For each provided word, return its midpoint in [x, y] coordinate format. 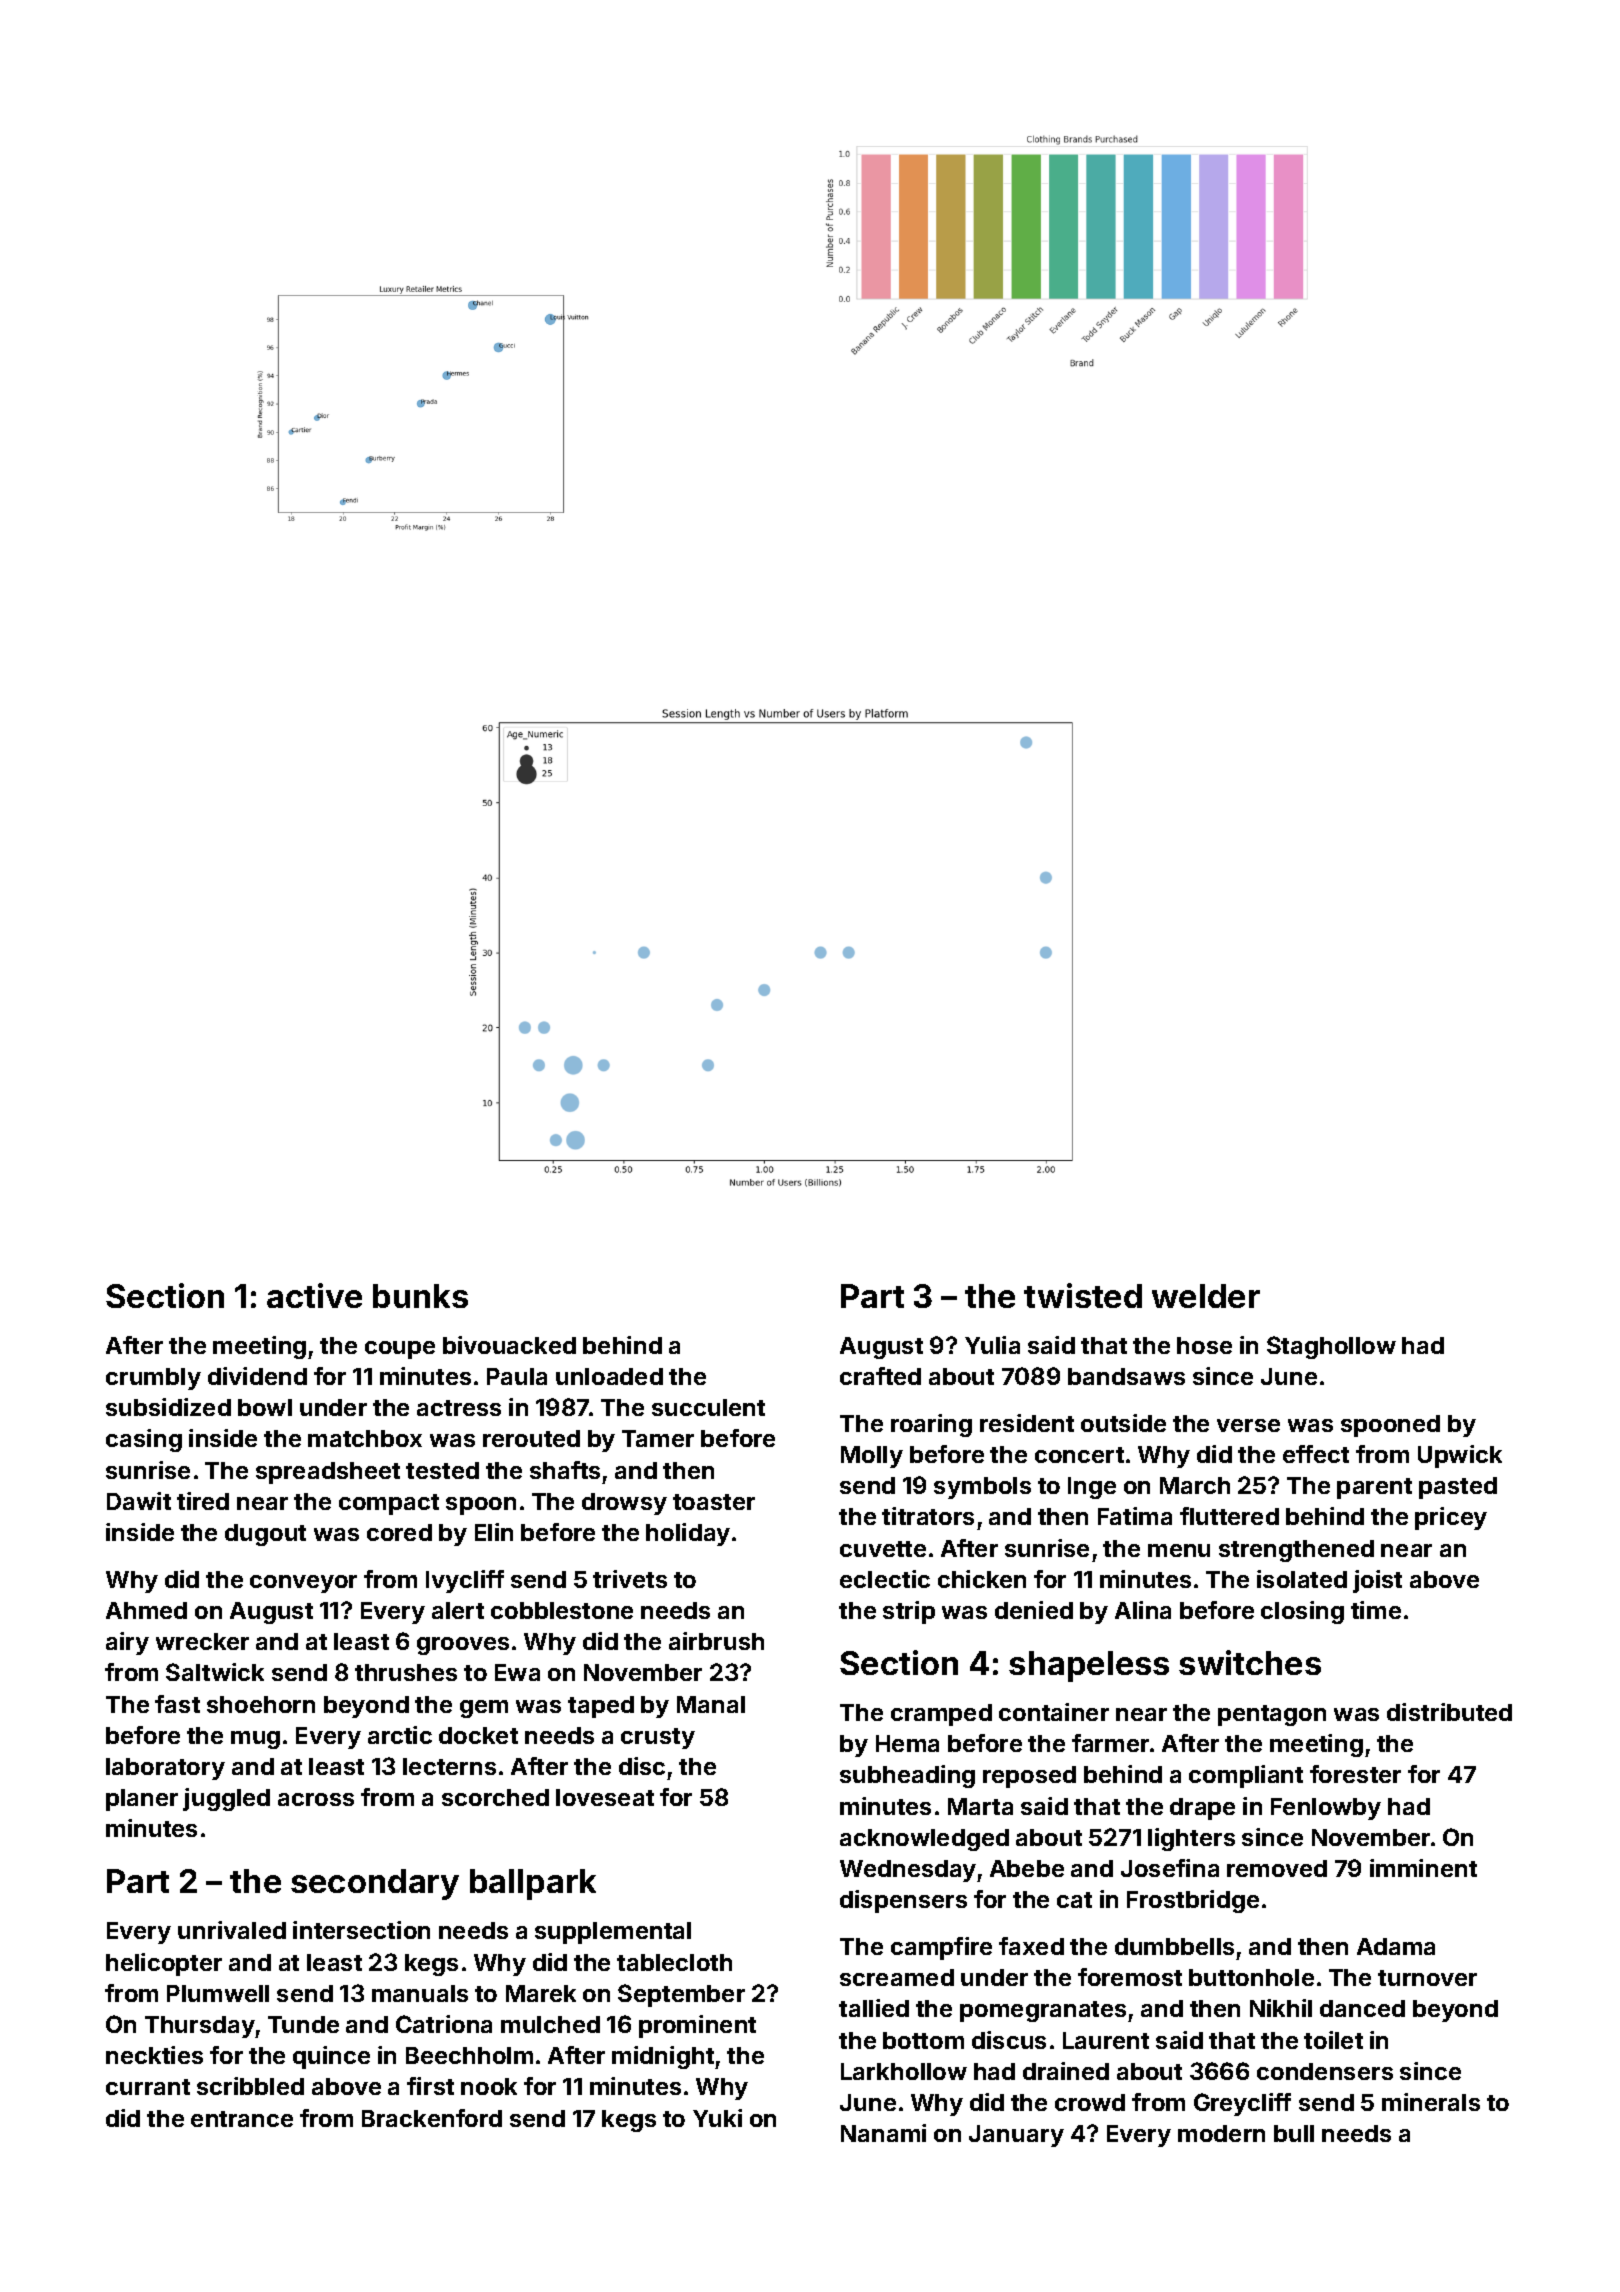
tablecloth [674, 1962]
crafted [880, 1376]
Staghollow [1331, 1347]
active [314, 1295]
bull [1294, 2133]
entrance [242, 2119]
